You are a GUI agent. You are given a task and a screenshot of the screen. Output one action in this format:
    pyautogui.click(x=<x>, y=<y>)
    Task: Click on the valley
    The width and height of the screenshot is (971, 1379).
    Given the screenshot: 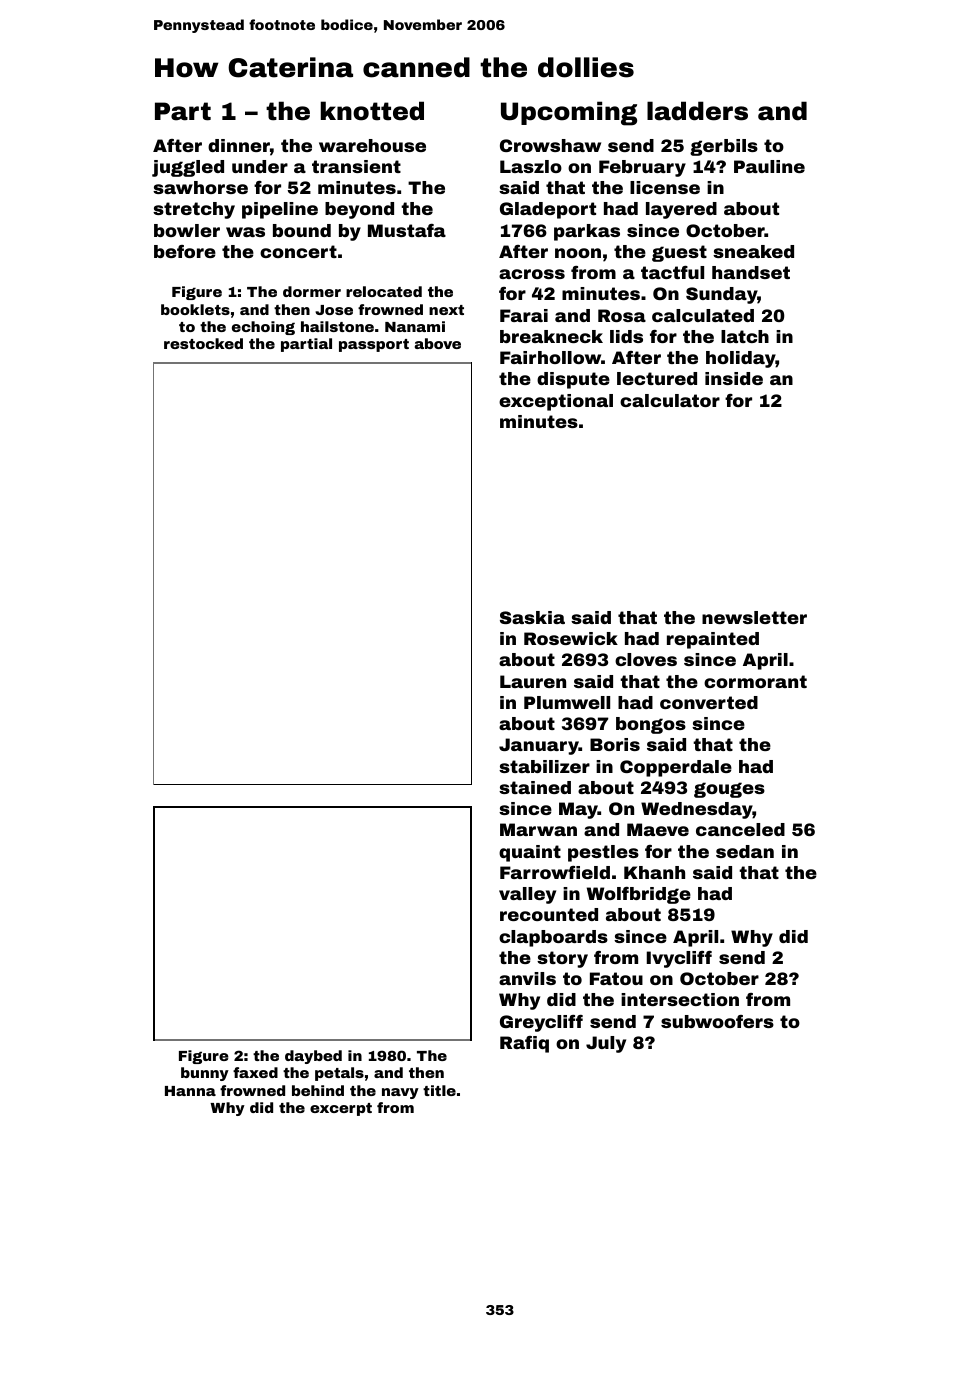 What is the action you would take?
    pyautogui.click(x=527, y=895)
